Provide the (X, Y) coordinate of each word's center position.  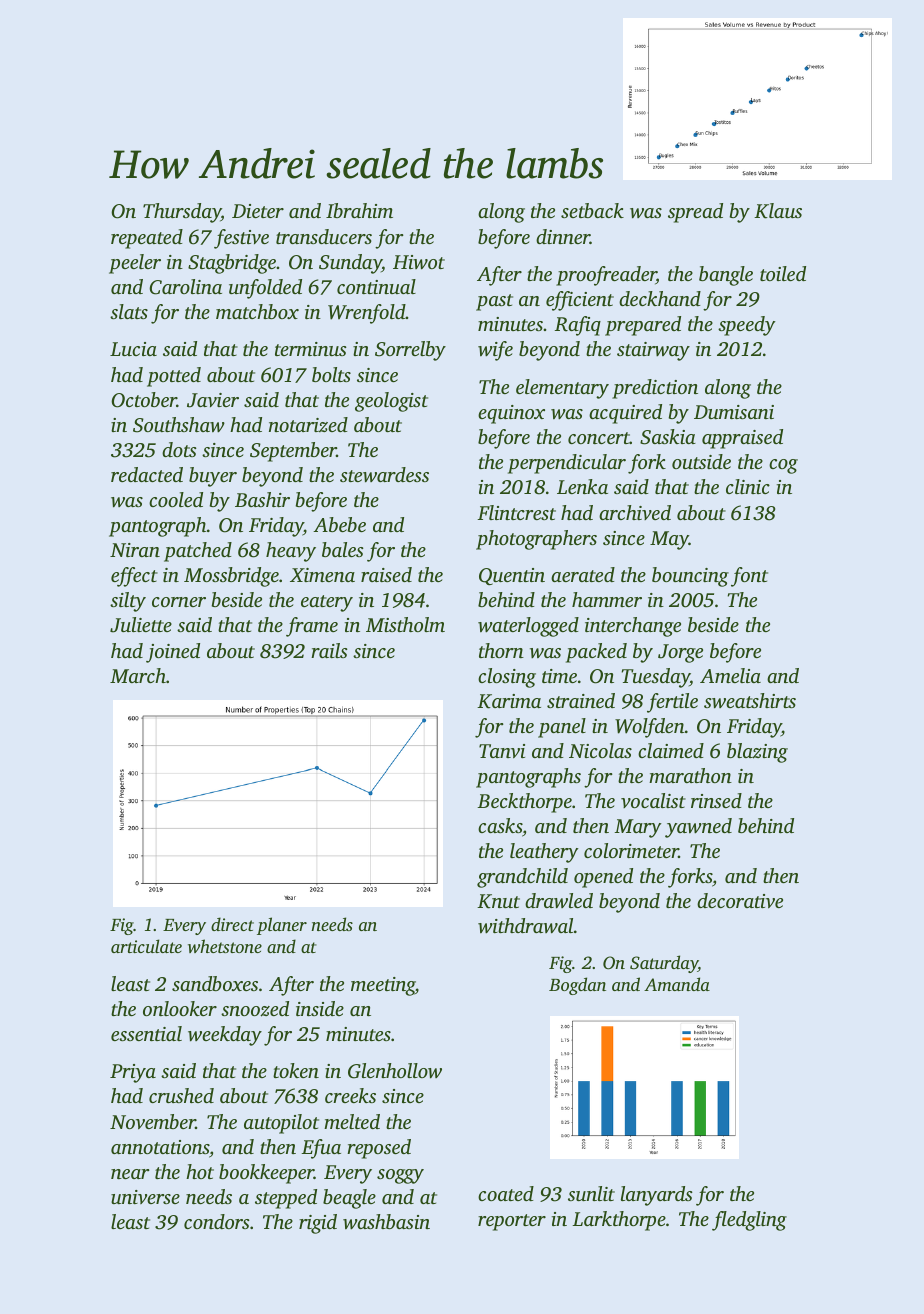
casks (500, 825)
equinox (511, 414)
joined (173, 653)
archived (635, 512)
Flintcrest (516, 512)
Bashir (262, 499)
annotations (160, 1147)
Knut (498, 901)
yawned (698, 828)
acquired (625, 414)
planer (282, 926)
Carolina (185, 287)
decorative (740, 901)
